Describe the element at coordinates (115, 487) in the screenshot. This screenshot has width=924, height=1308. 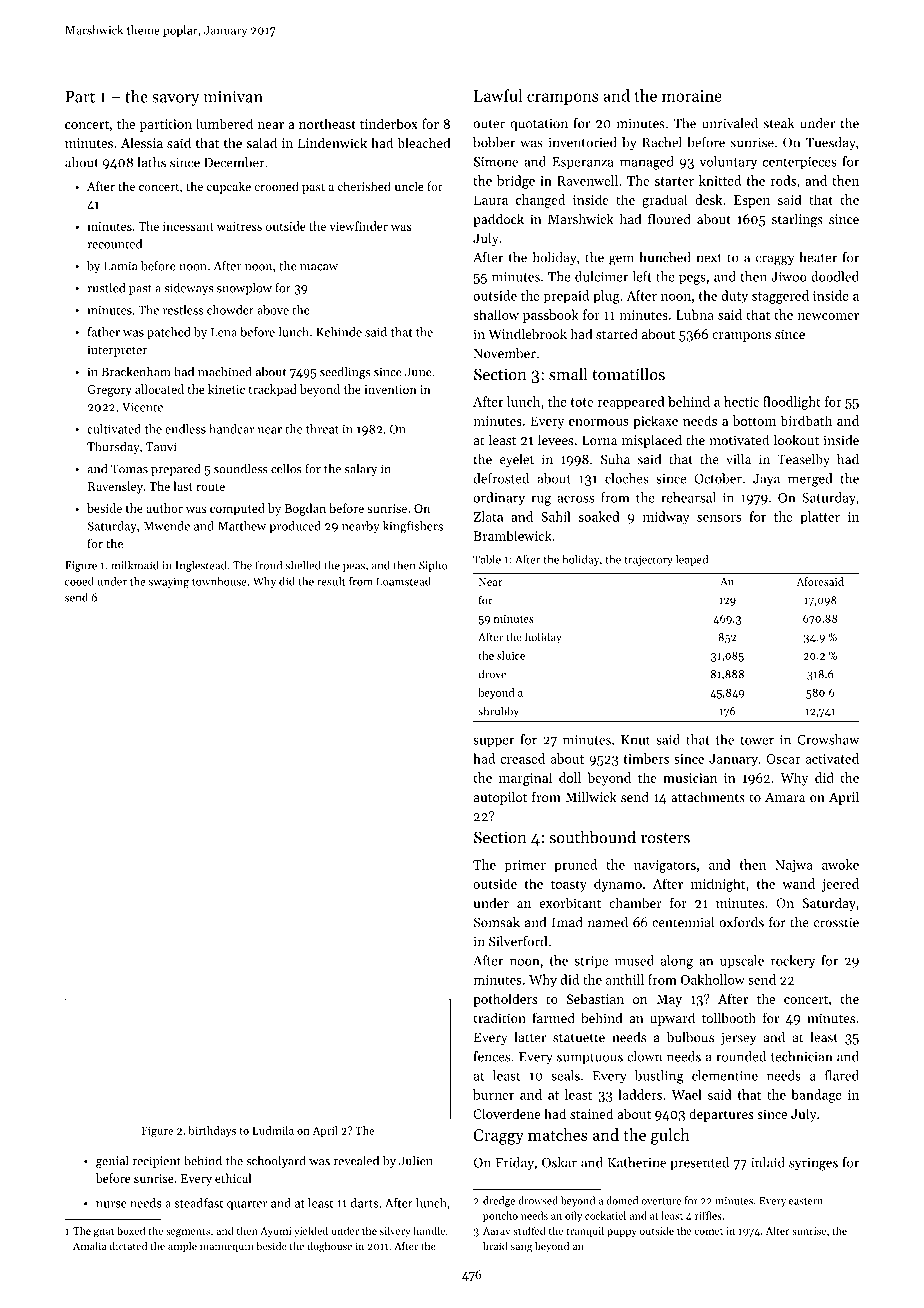
I see `Ravensley` at that location.
